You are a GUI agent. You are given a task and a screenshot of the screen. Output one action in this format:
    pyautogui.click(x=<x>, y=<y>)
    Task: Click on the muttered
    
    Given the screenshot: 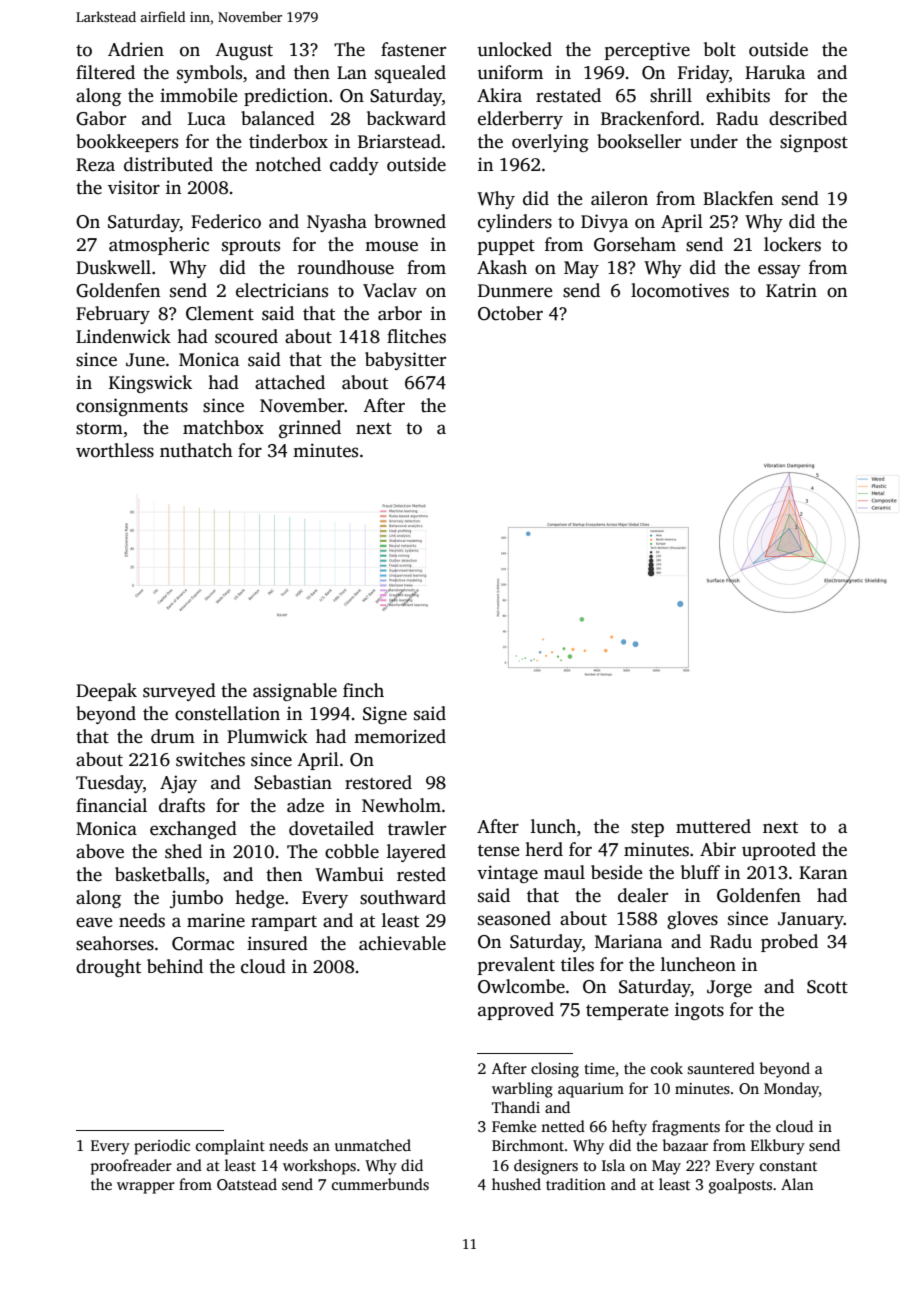 What is the action you would take?
    pyautogui.click(x=713, y=826)
